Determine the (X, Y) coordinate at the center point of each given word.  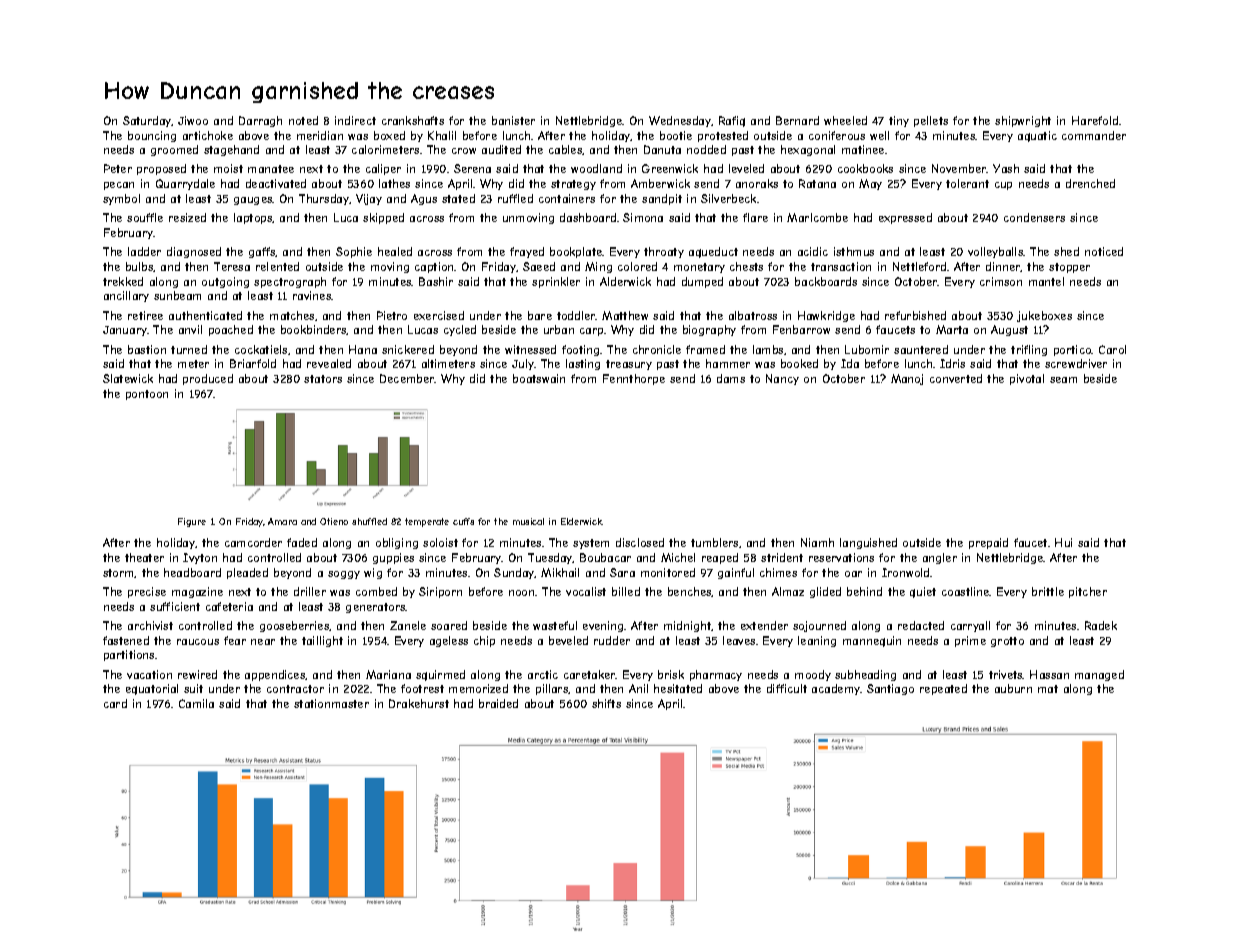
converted (956, 378)
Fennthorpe (634, 379)
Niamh (817, 542)
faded (302, 542)
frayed (527, 252)
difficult (787, 688)
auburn (1013, 688)
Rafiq (732, 121)
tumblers (714, 542)
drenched (1090, 183)
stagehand (231, 150)
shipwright (1023, 121)
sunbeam (177, 295)
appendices (275, 675)
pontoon (147, 395)
